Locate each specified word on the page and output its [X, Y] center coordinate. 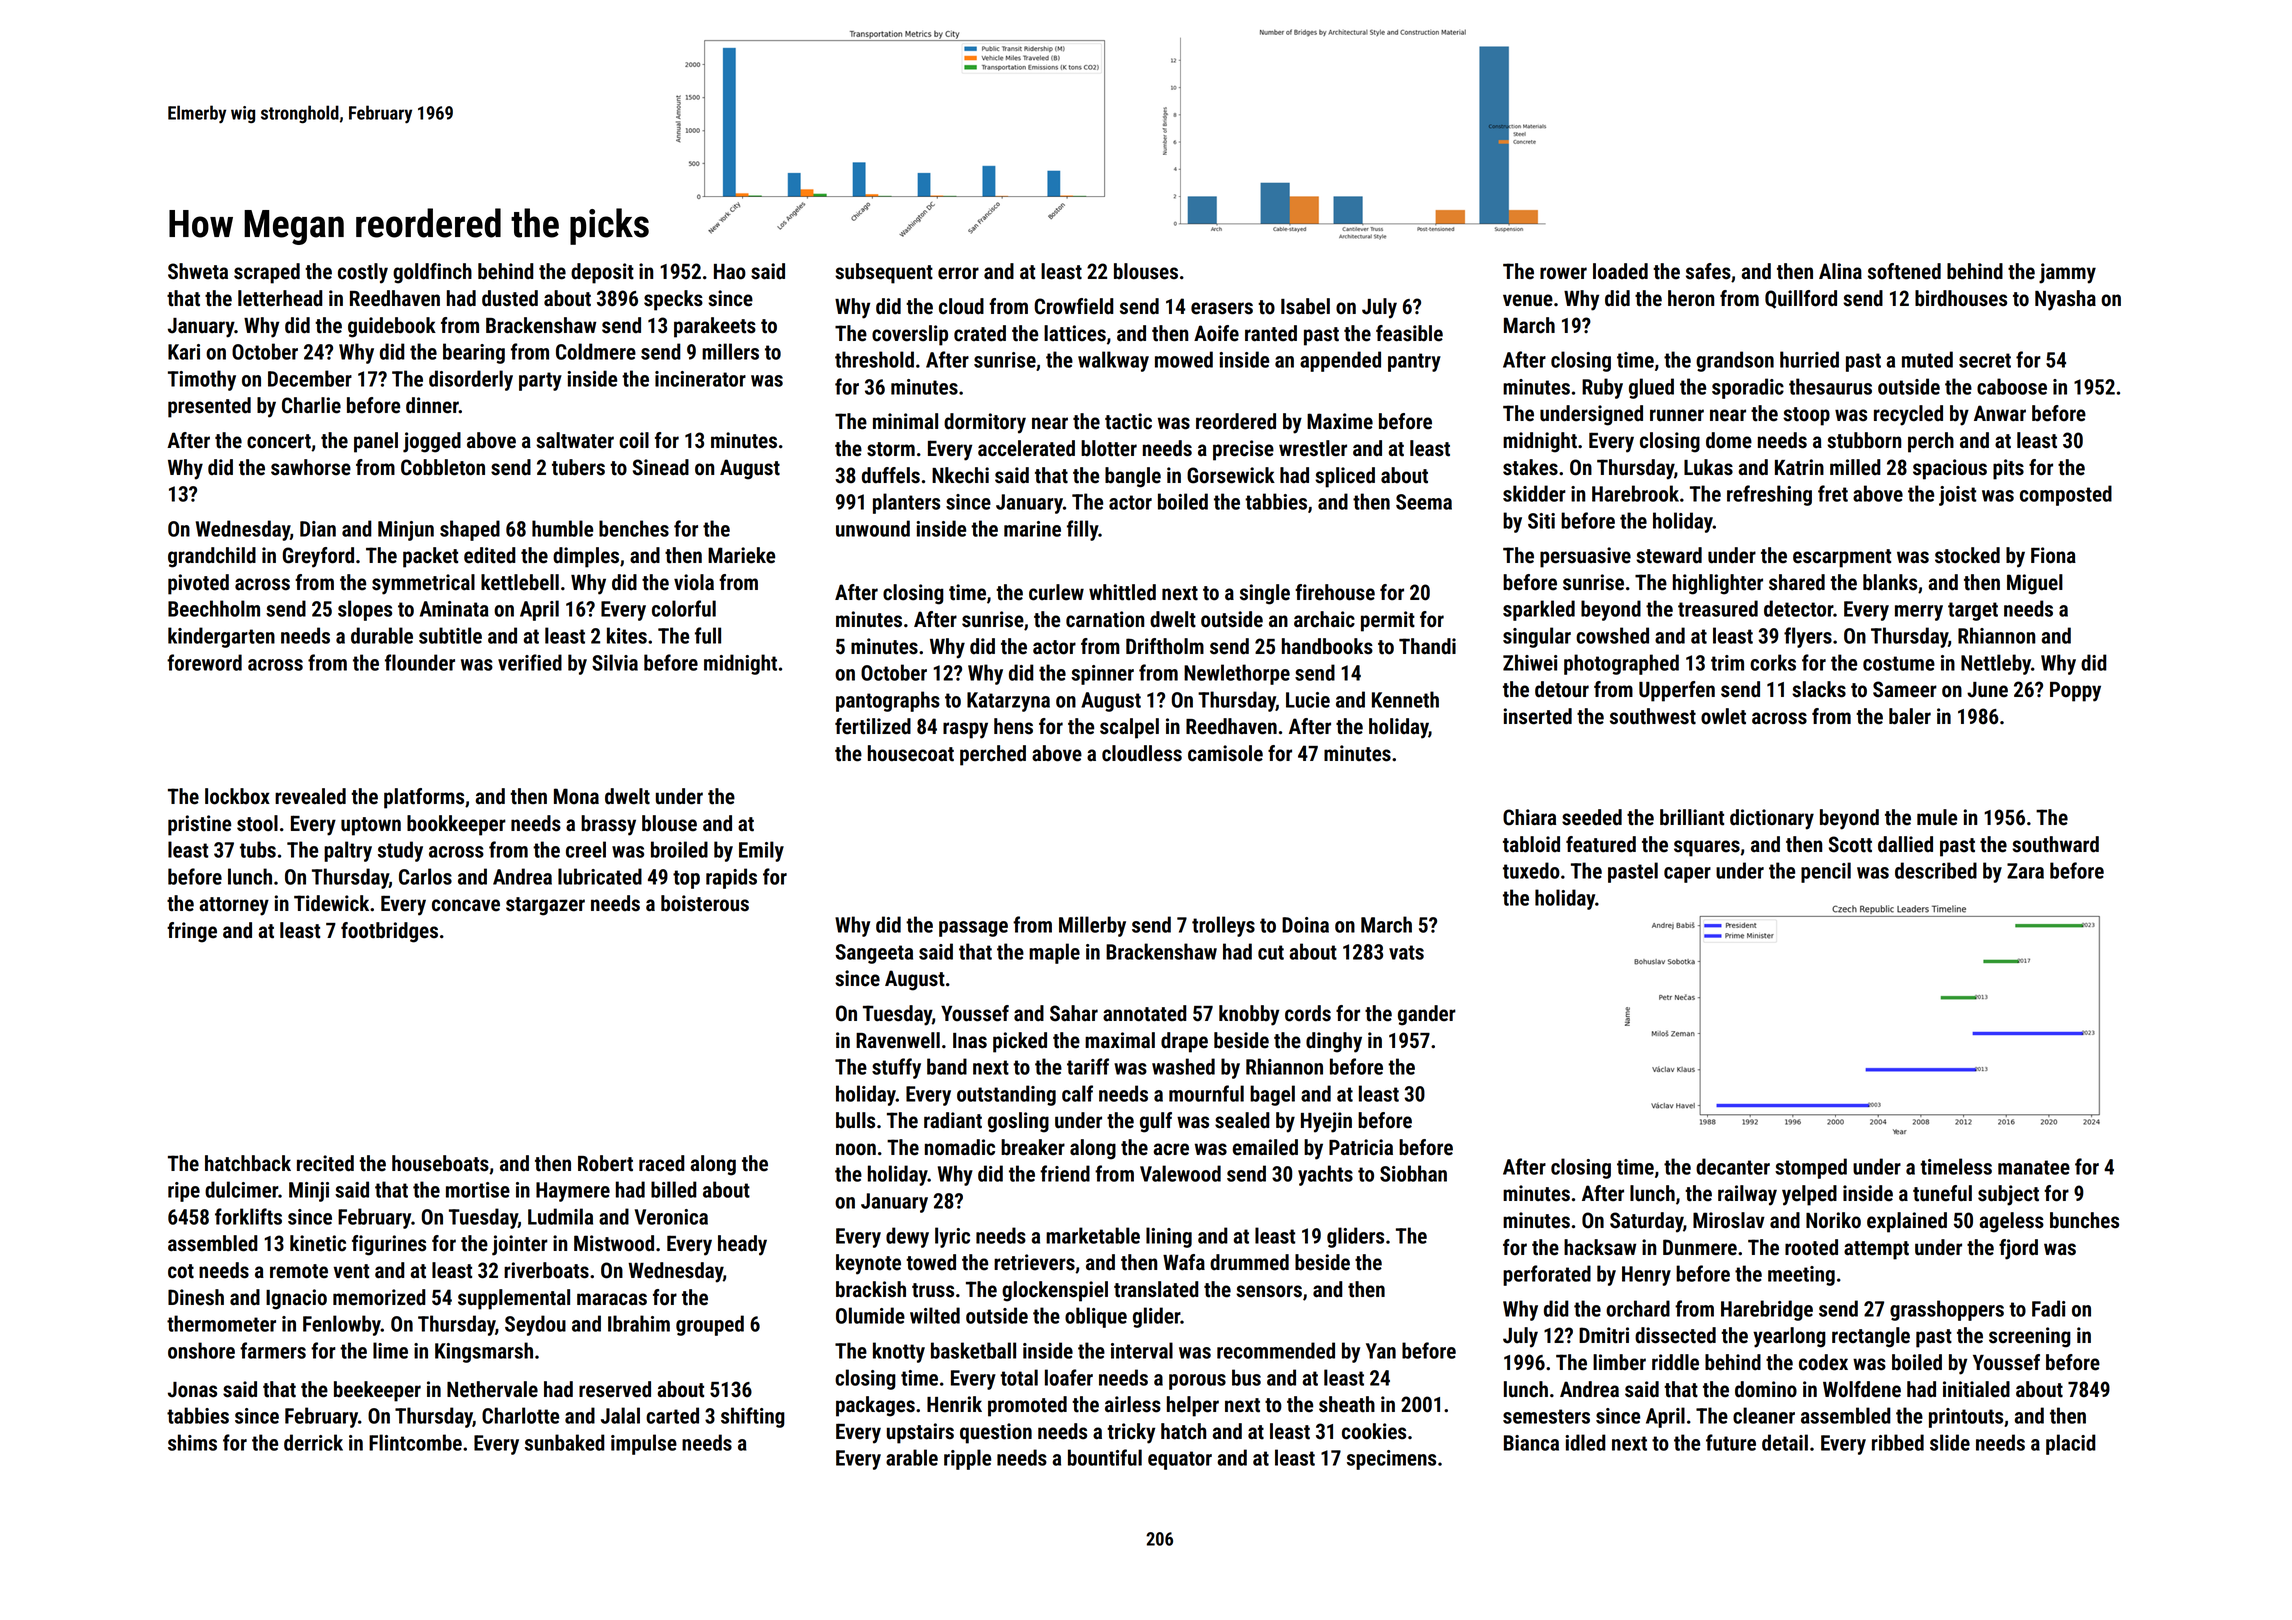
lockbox [237, 796]
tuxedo [1531, 870]
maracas [612, 1299]
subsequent [884, 273]
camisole [1225, 753]
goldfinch [432, 273]
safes [1708, 271]
